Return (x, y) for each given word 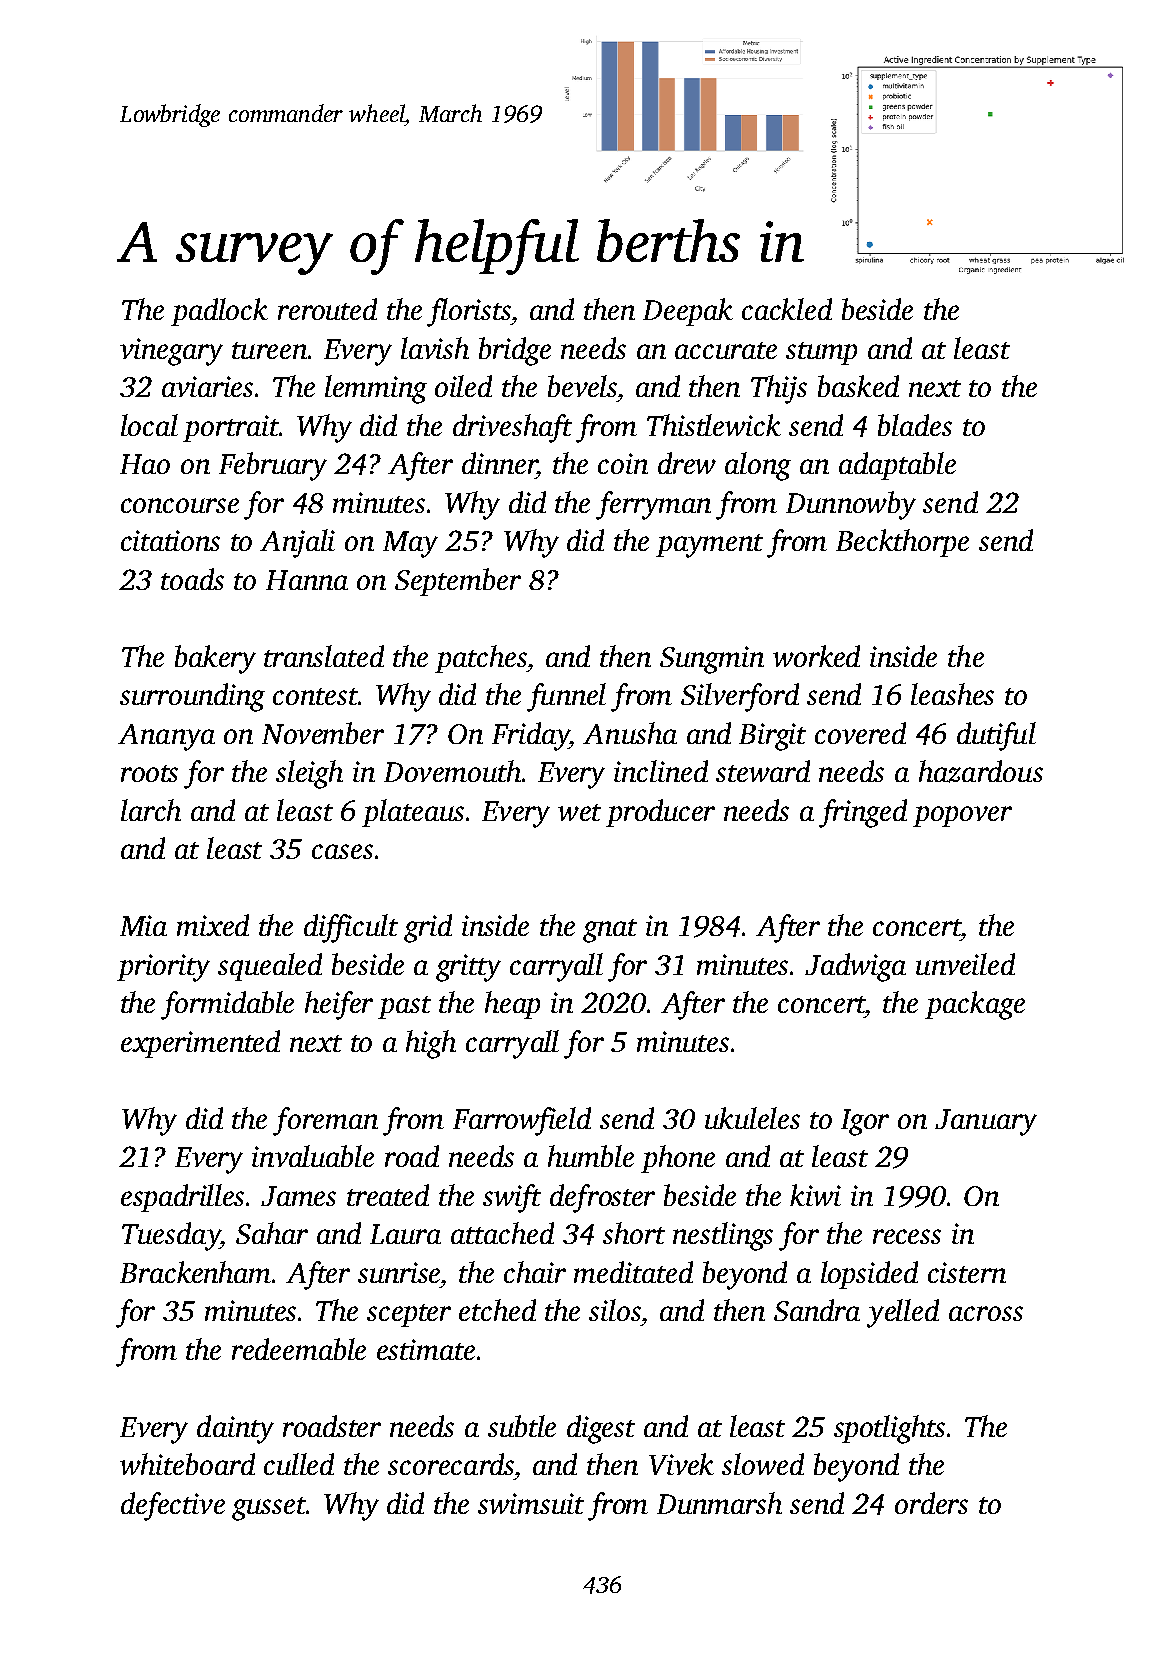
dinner (499, 463)
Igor (865, 1122)
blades (915, 425)
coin (623, 463)
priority (163, 968)
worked (816, 656)
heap (512, 1005)
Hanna (307, 580)
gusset (269, 1509)
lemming (376, 389)
